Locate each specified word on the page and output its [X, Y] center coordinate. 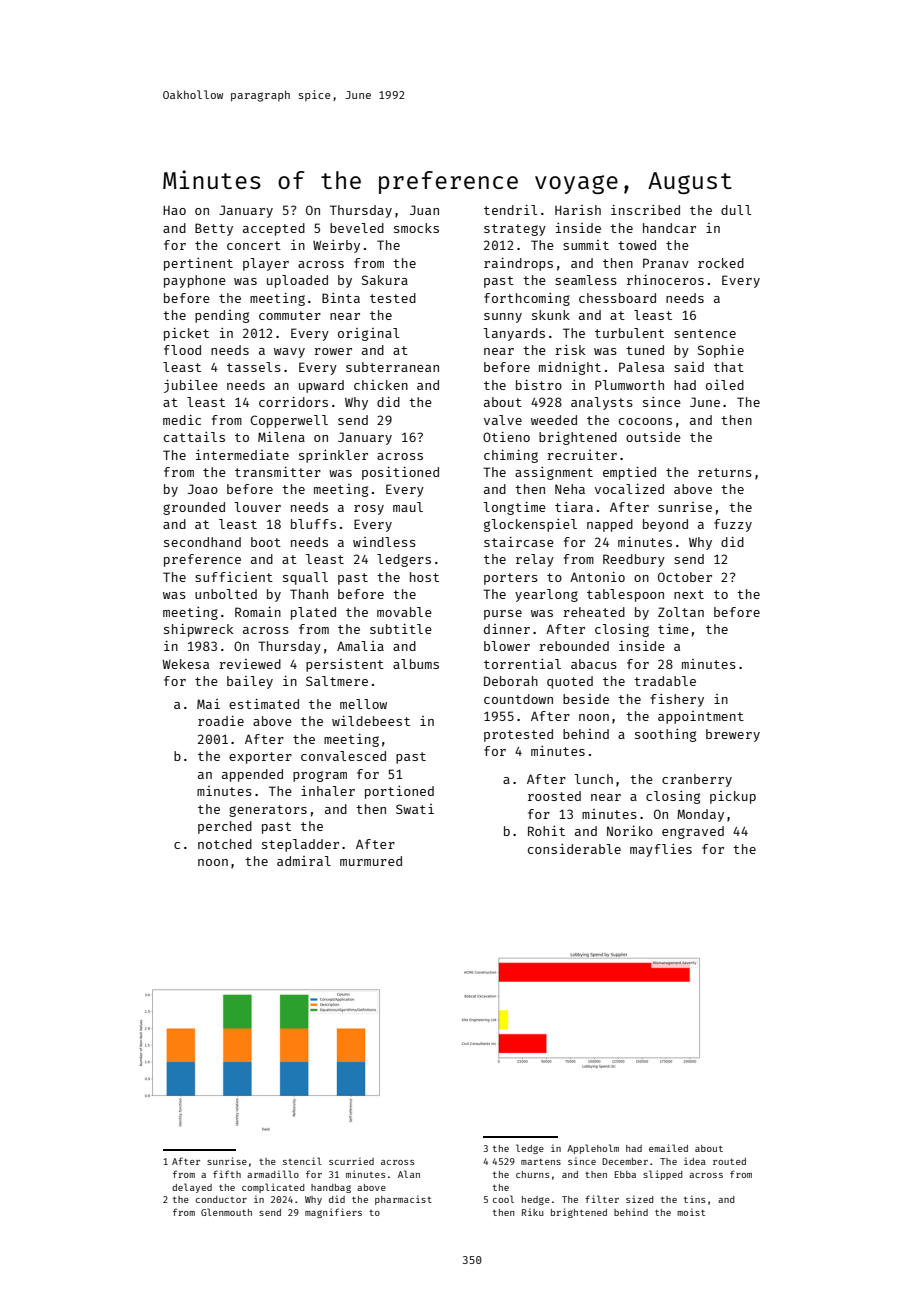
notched [225, 844]
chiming [511, 456]
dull [736, 210]
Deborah [511, 681]
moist [691, 1212]
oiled [725, 385]
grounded [194, 508]
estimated [264, 704]
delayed [192, 1188]
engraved [693, 832]
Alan [409, 1174]
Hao [174, 210]
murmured [371, 861]
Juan [424, 210]
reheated [594, 612]
